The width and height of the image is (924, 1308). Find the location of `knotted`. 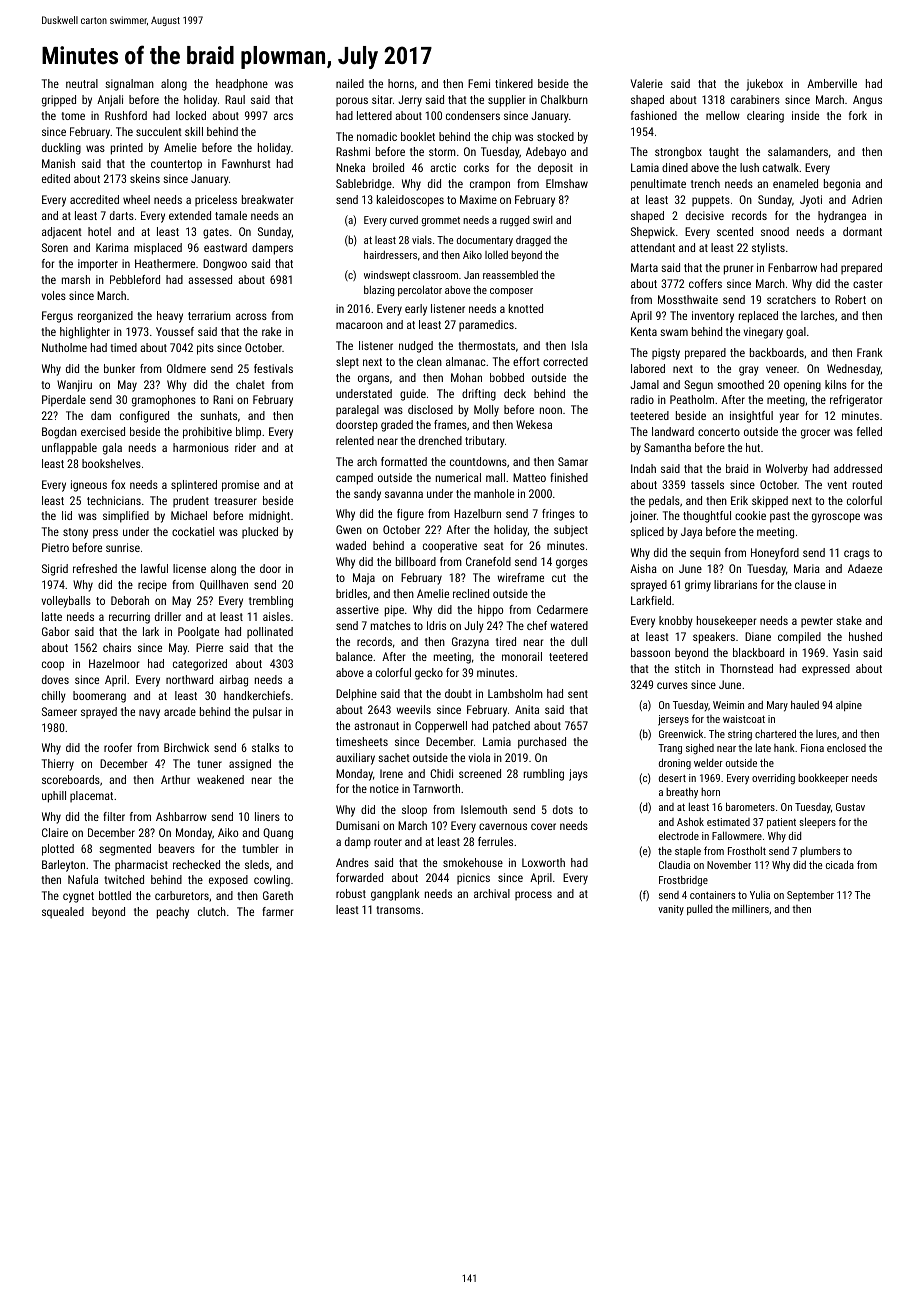

knotted is located at coordinates (526, 308).
